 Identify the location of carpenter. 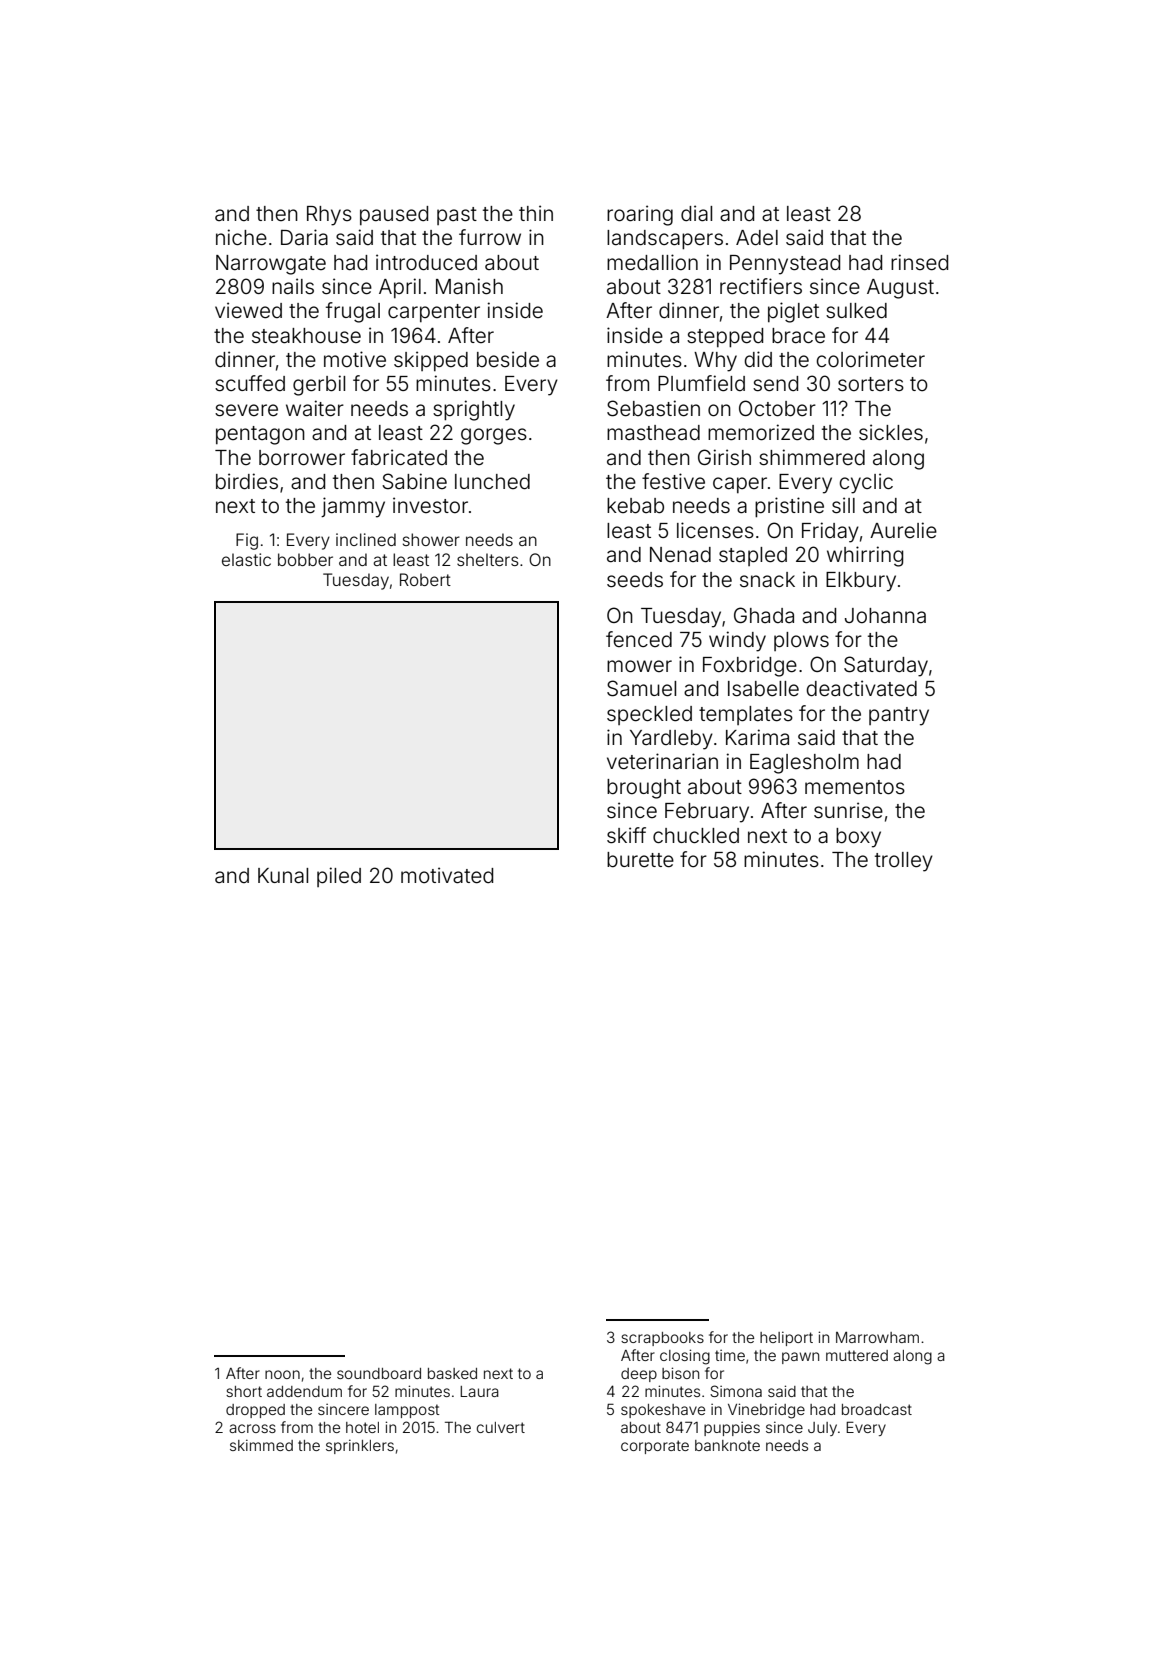
(434, 313).
